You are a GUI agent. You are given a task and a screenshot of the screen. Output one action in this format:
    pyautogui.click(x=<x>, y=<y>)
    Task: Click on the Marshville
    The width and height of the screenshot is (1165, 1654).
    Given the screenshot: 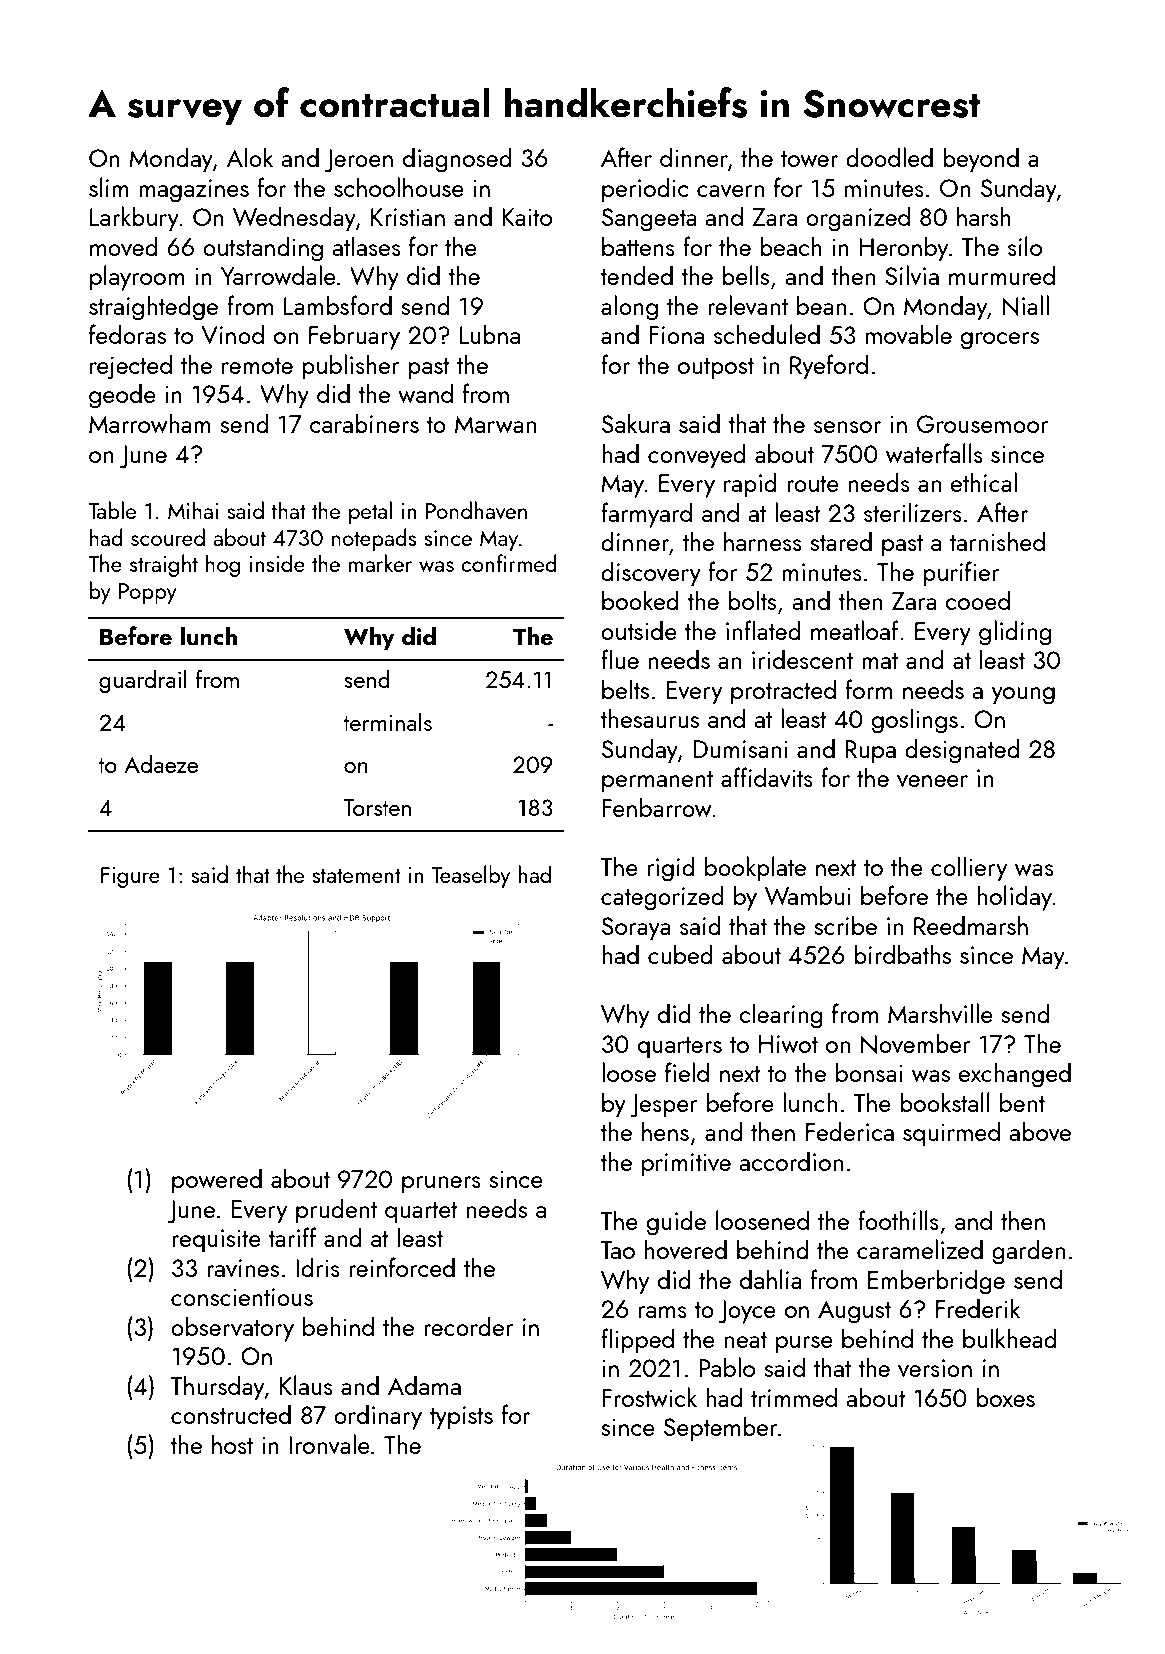 What is the action you would take?
    pyautogui.click(x=940, y=1013)
